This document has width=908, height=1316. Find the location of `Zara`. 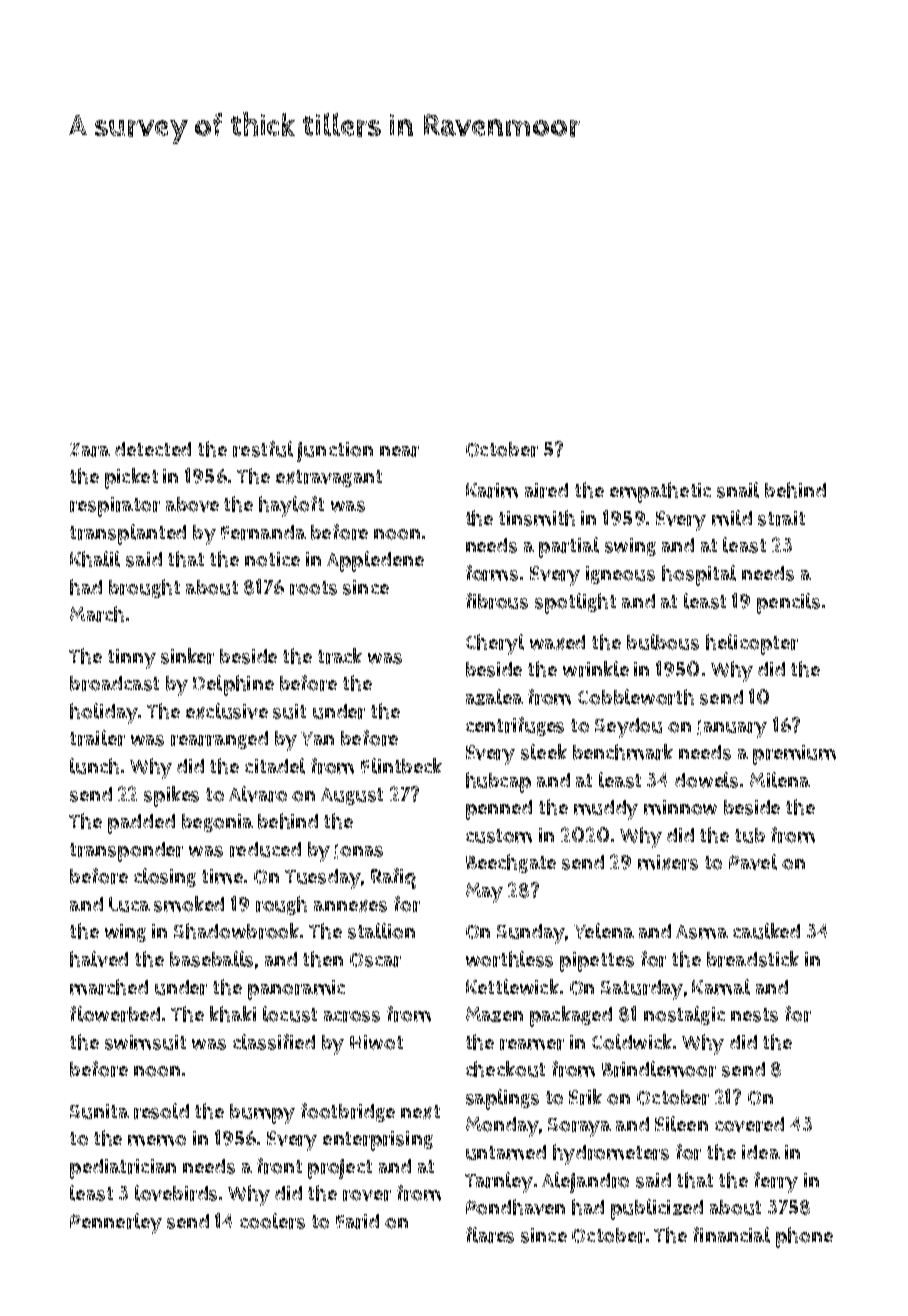

Zara is located at coordinates (90, 450).
